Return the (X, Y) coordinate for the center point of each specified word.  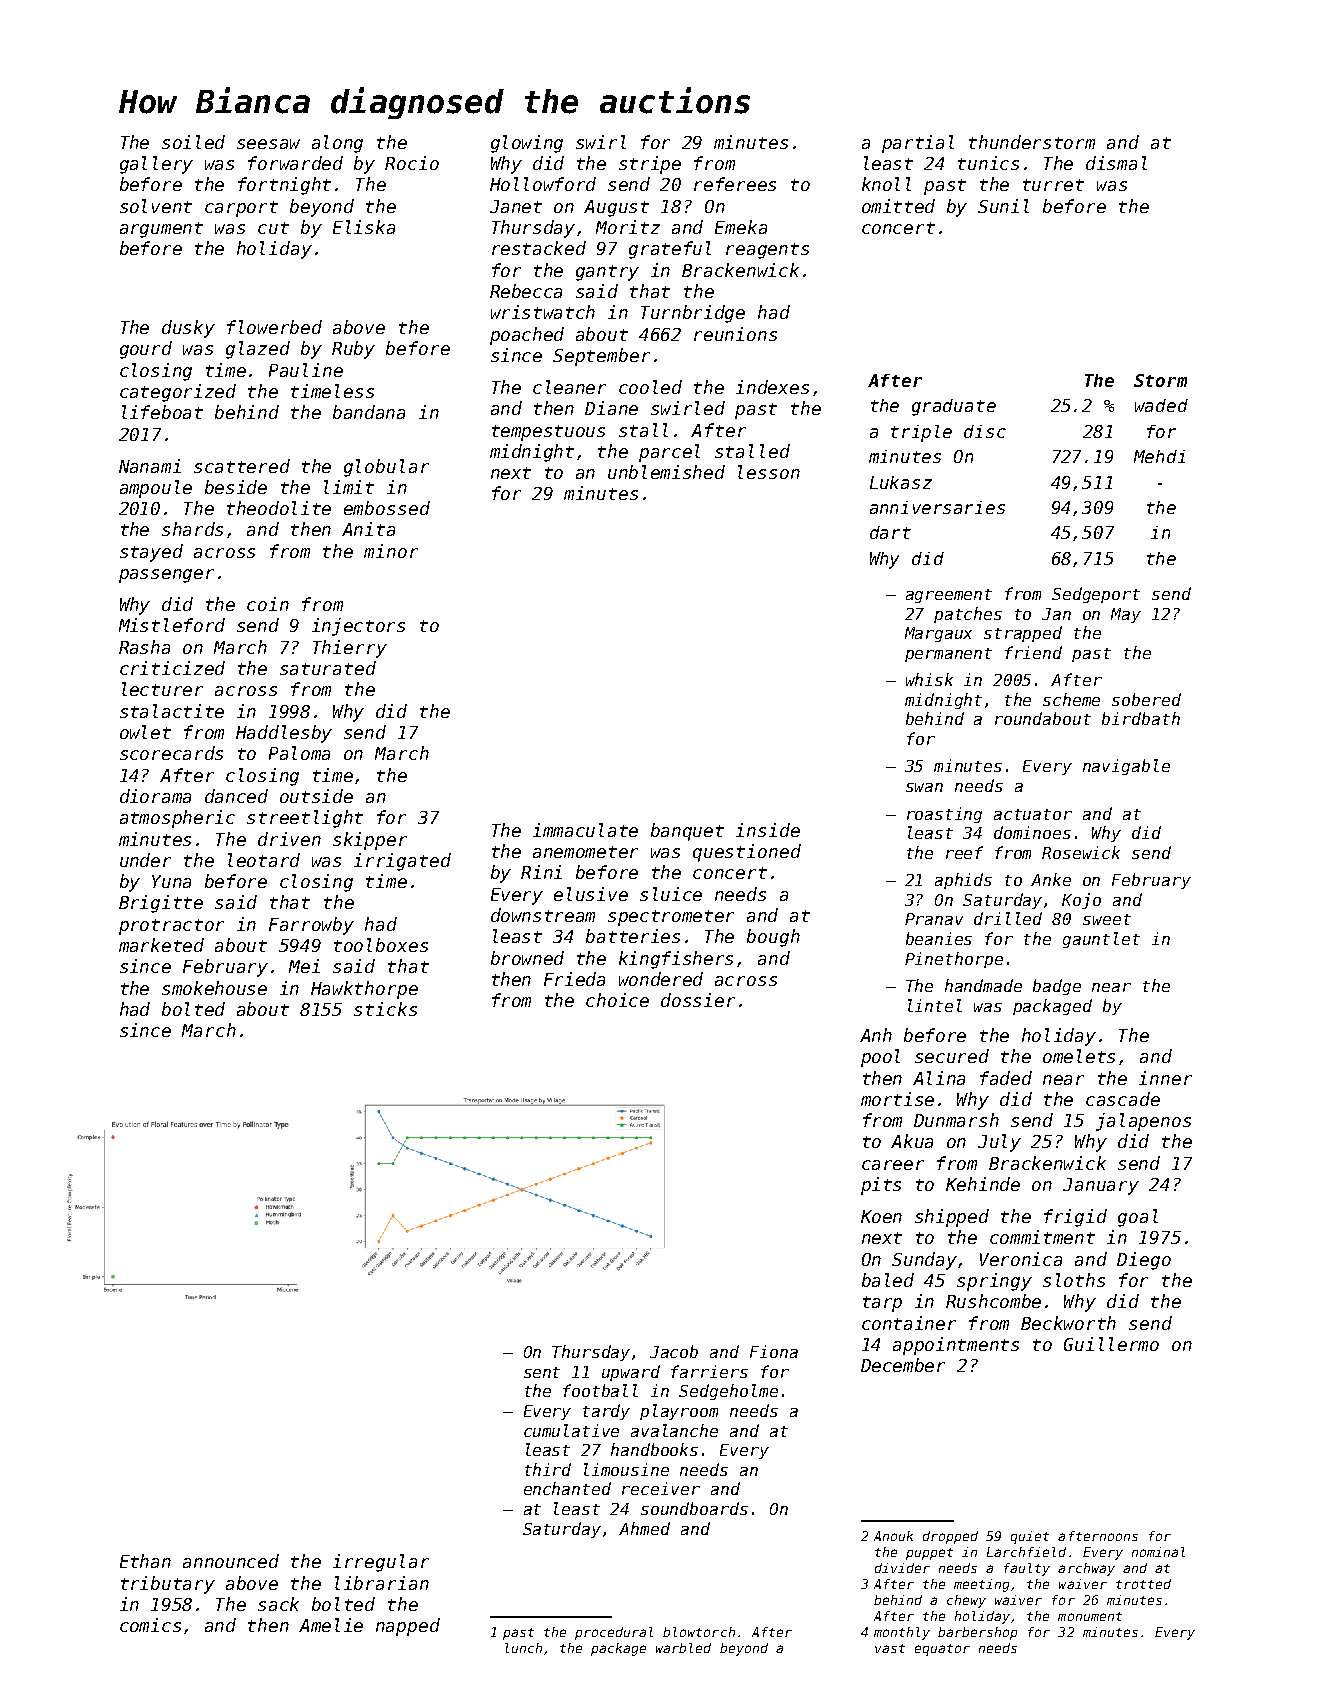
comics (150, 1625)
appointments (956, 1346)
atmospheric (177, 819)
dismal (1116, 163)
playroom (679, 1412)
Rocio (412, 163)
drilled (1008, 918)
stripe (650, 165)
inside (768, 830)
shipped (952, 1218)
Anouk (893, 1536)
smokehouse (214, 988)
